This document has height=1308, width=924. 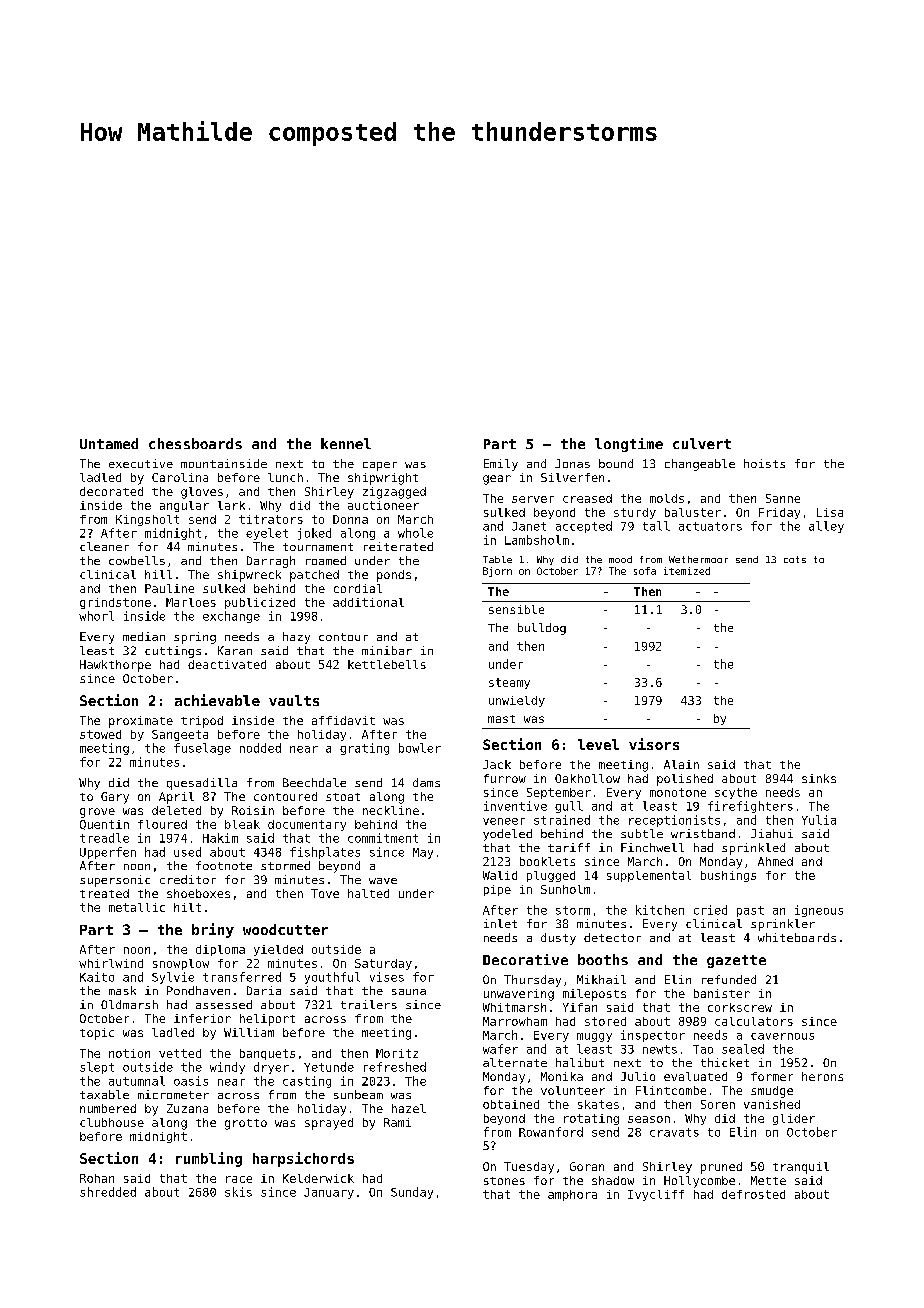 What do you see at coordinates (162, 824) in the document?
I see `floured` at bounding box center [162, 824].
